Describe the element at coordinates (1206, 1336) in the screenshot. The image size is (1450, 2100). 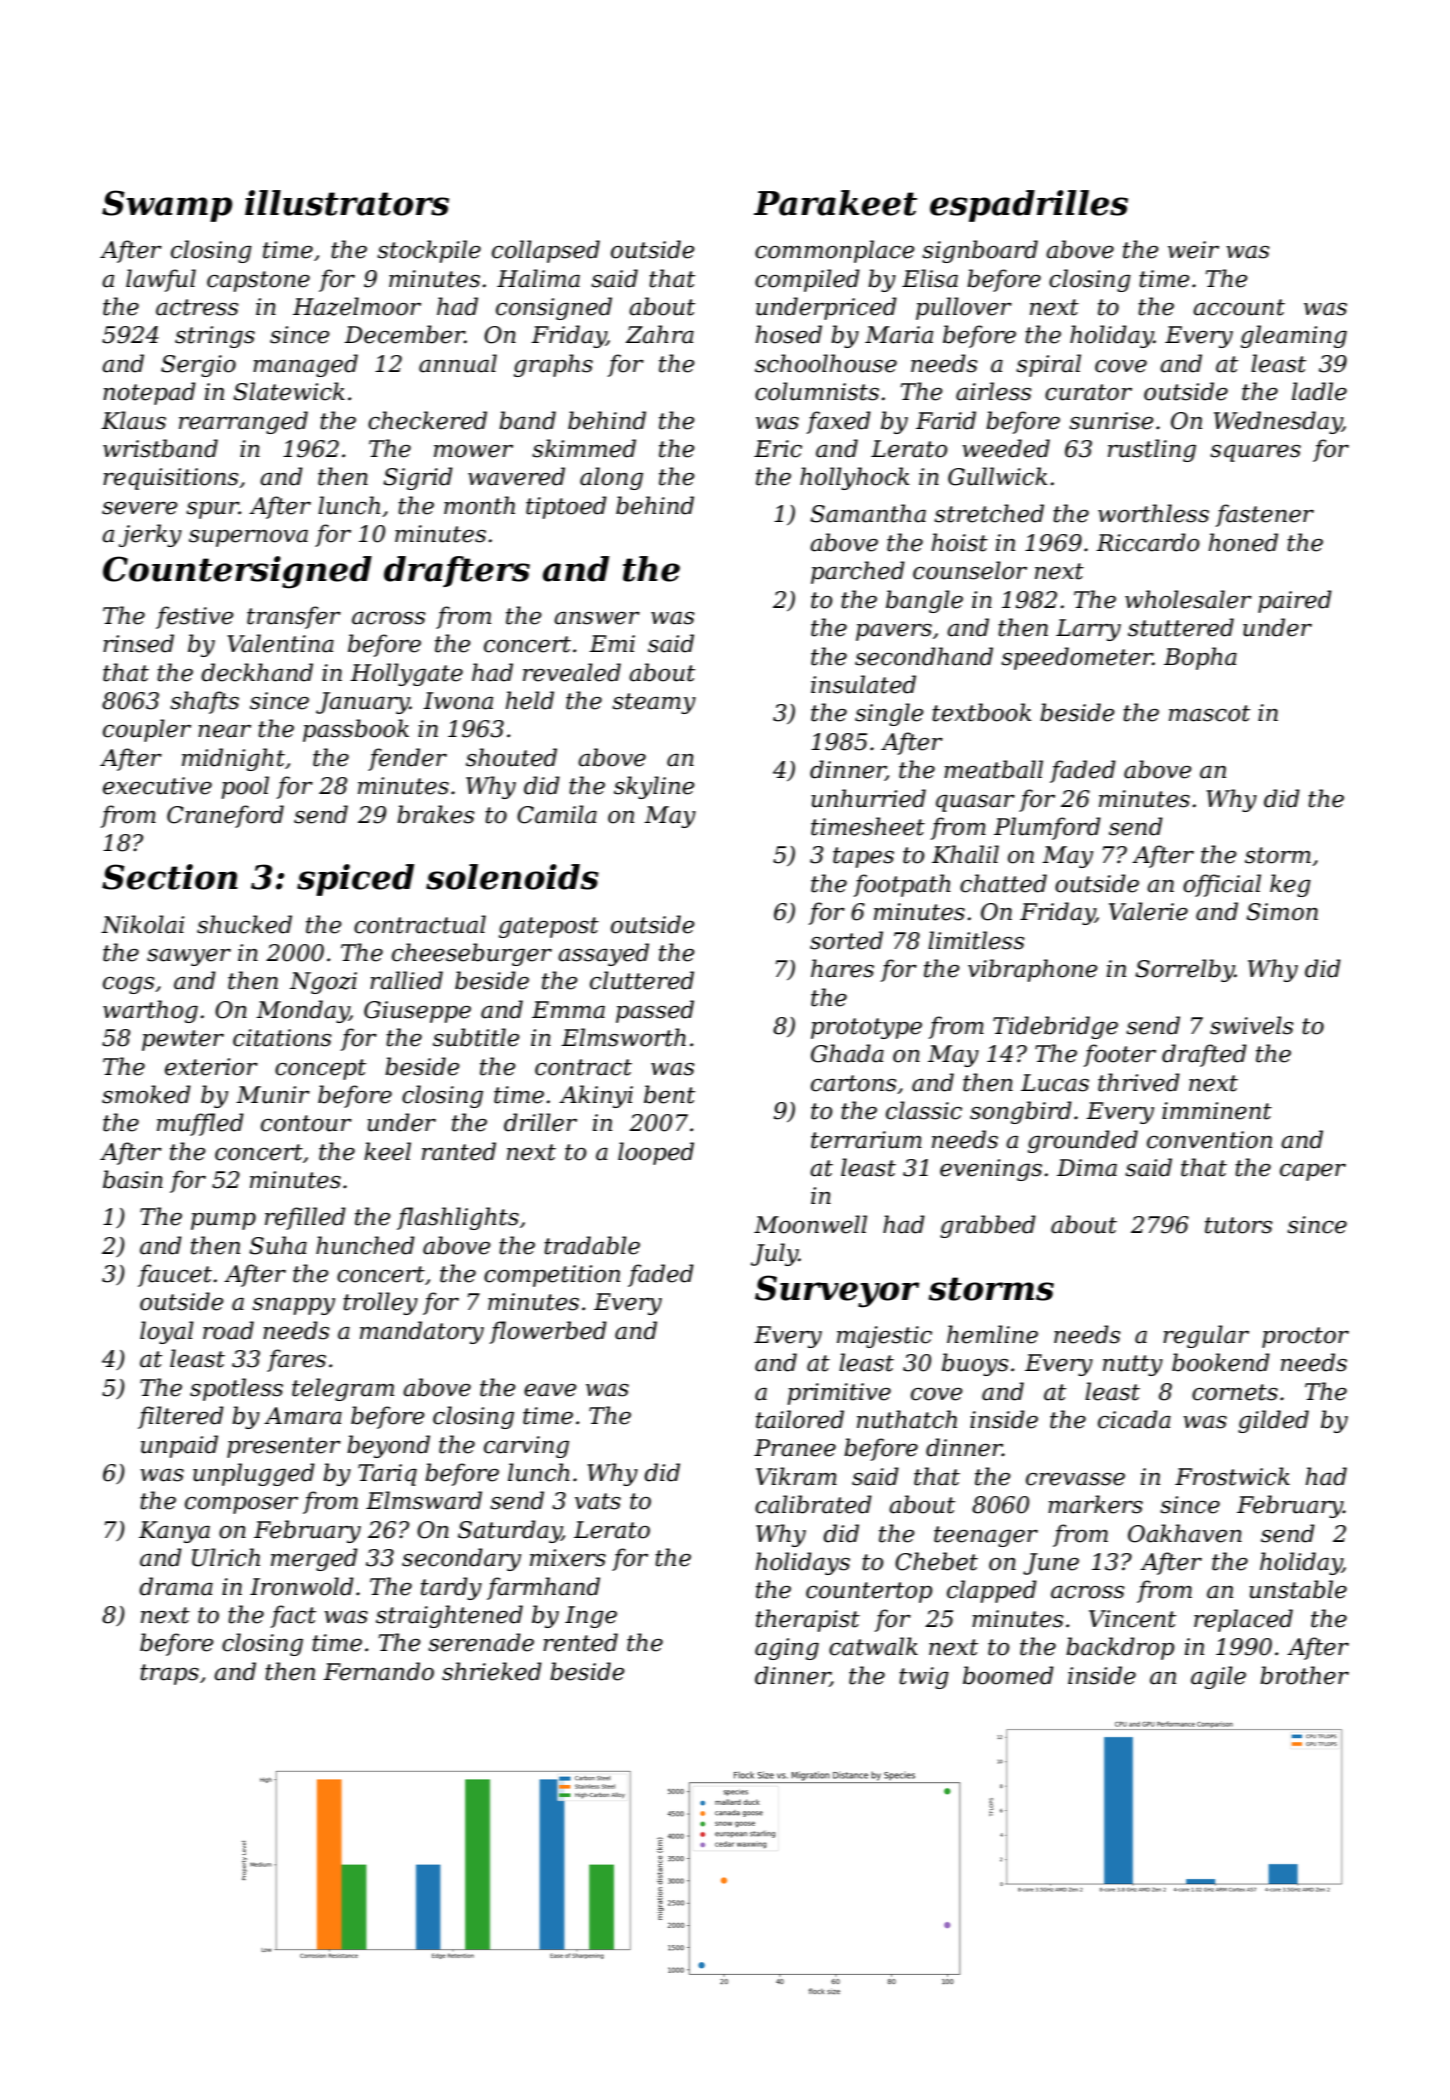
I see `regular` at that location.
